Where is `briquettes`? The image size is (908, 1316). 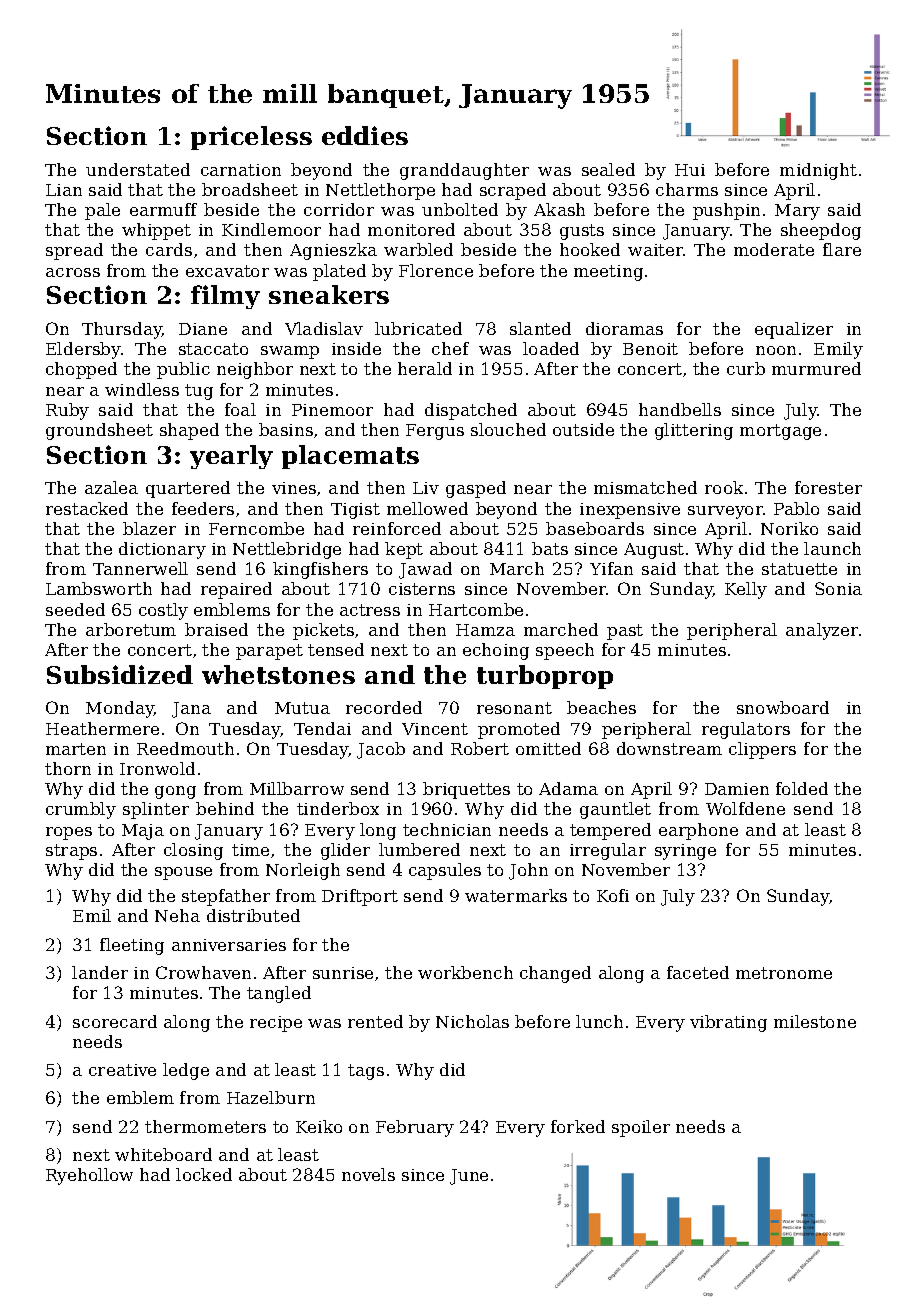
briquettes is located at coordinates (466, 790).
